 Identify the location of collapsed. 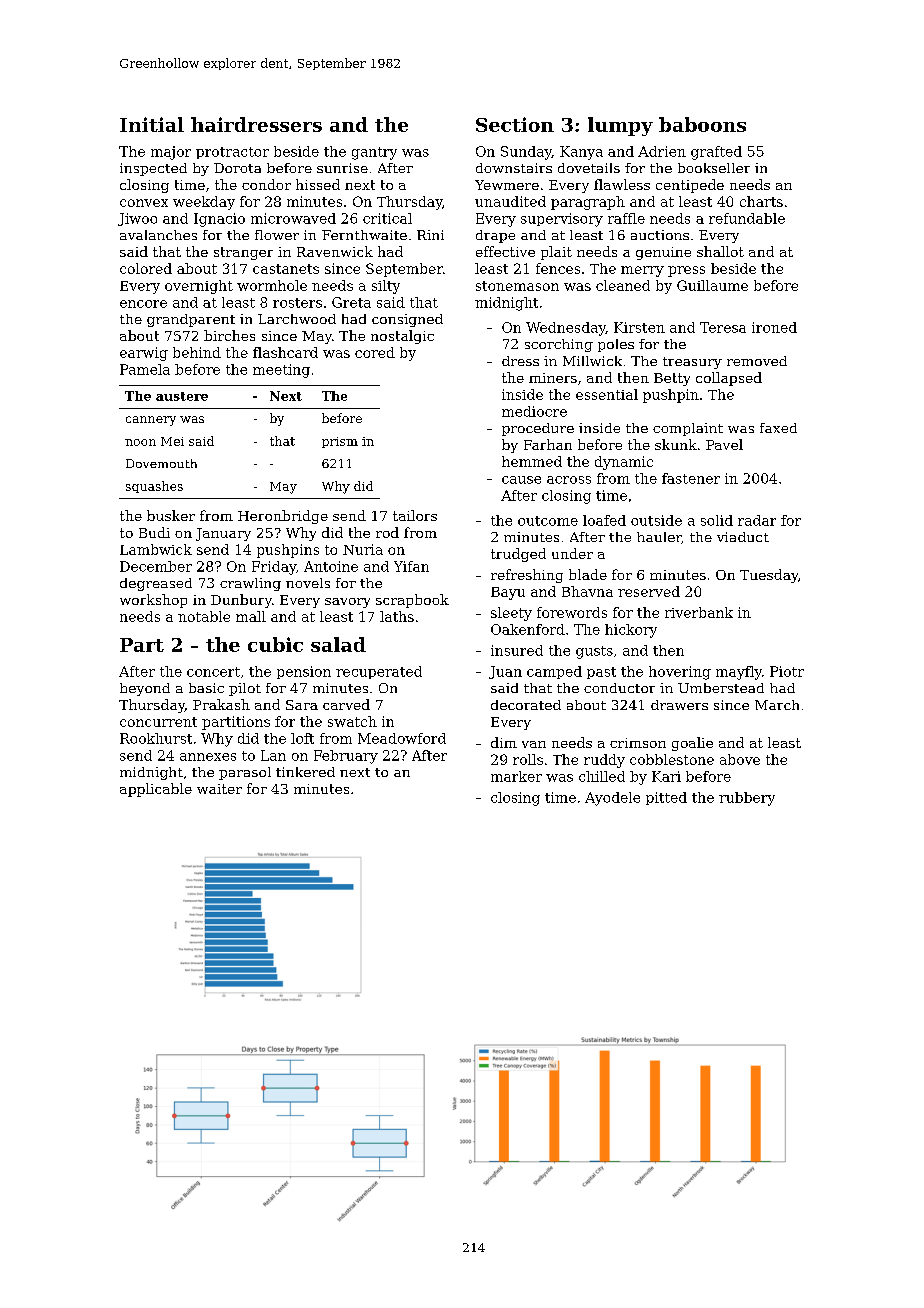
(729, 379).
